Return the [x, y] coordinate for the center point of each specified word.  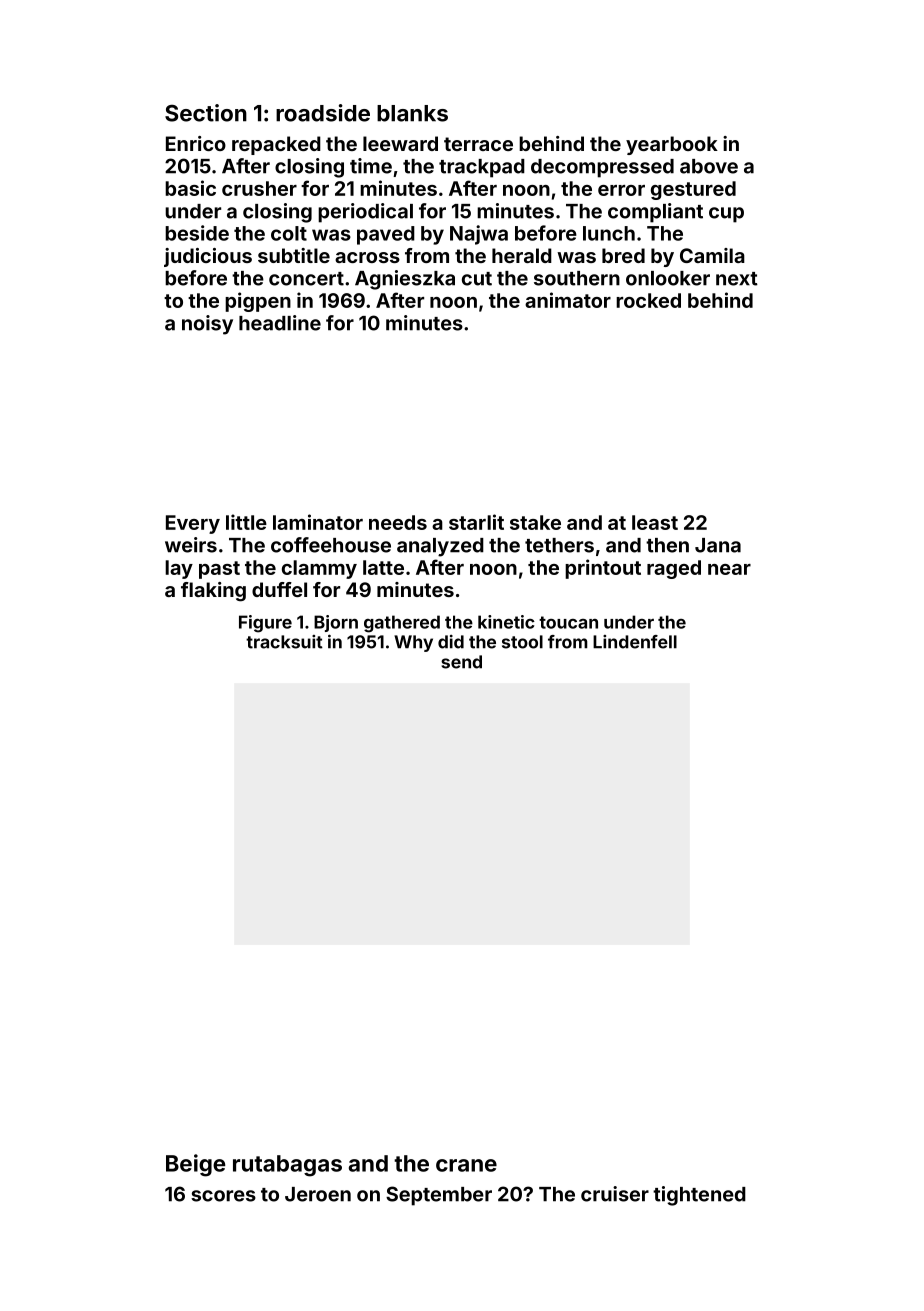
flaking [213, 592]
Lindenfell [635, 642]
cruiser [615, 1194]
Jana [718, 545]
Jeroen [318, 1194]
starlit [476, 522]
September [439, 1196]
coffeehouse [331, 545]
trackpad [482, 168]
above [709, 166]
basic [190, 188]
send [461, 662]
